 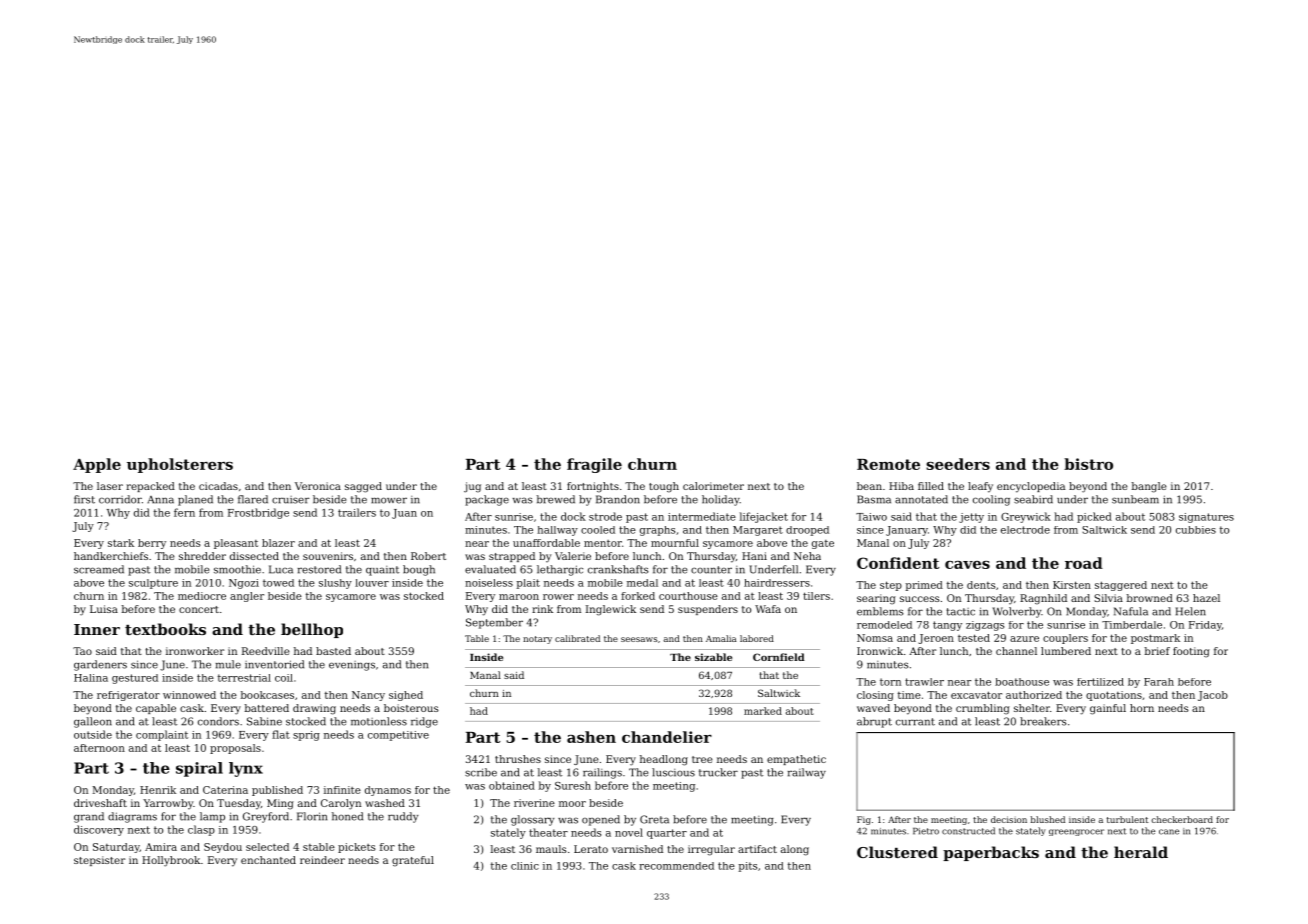 What do you see at coordinates (342, 790) in the screenshot?
I see `infinite` at bounding box center [342, 790].
